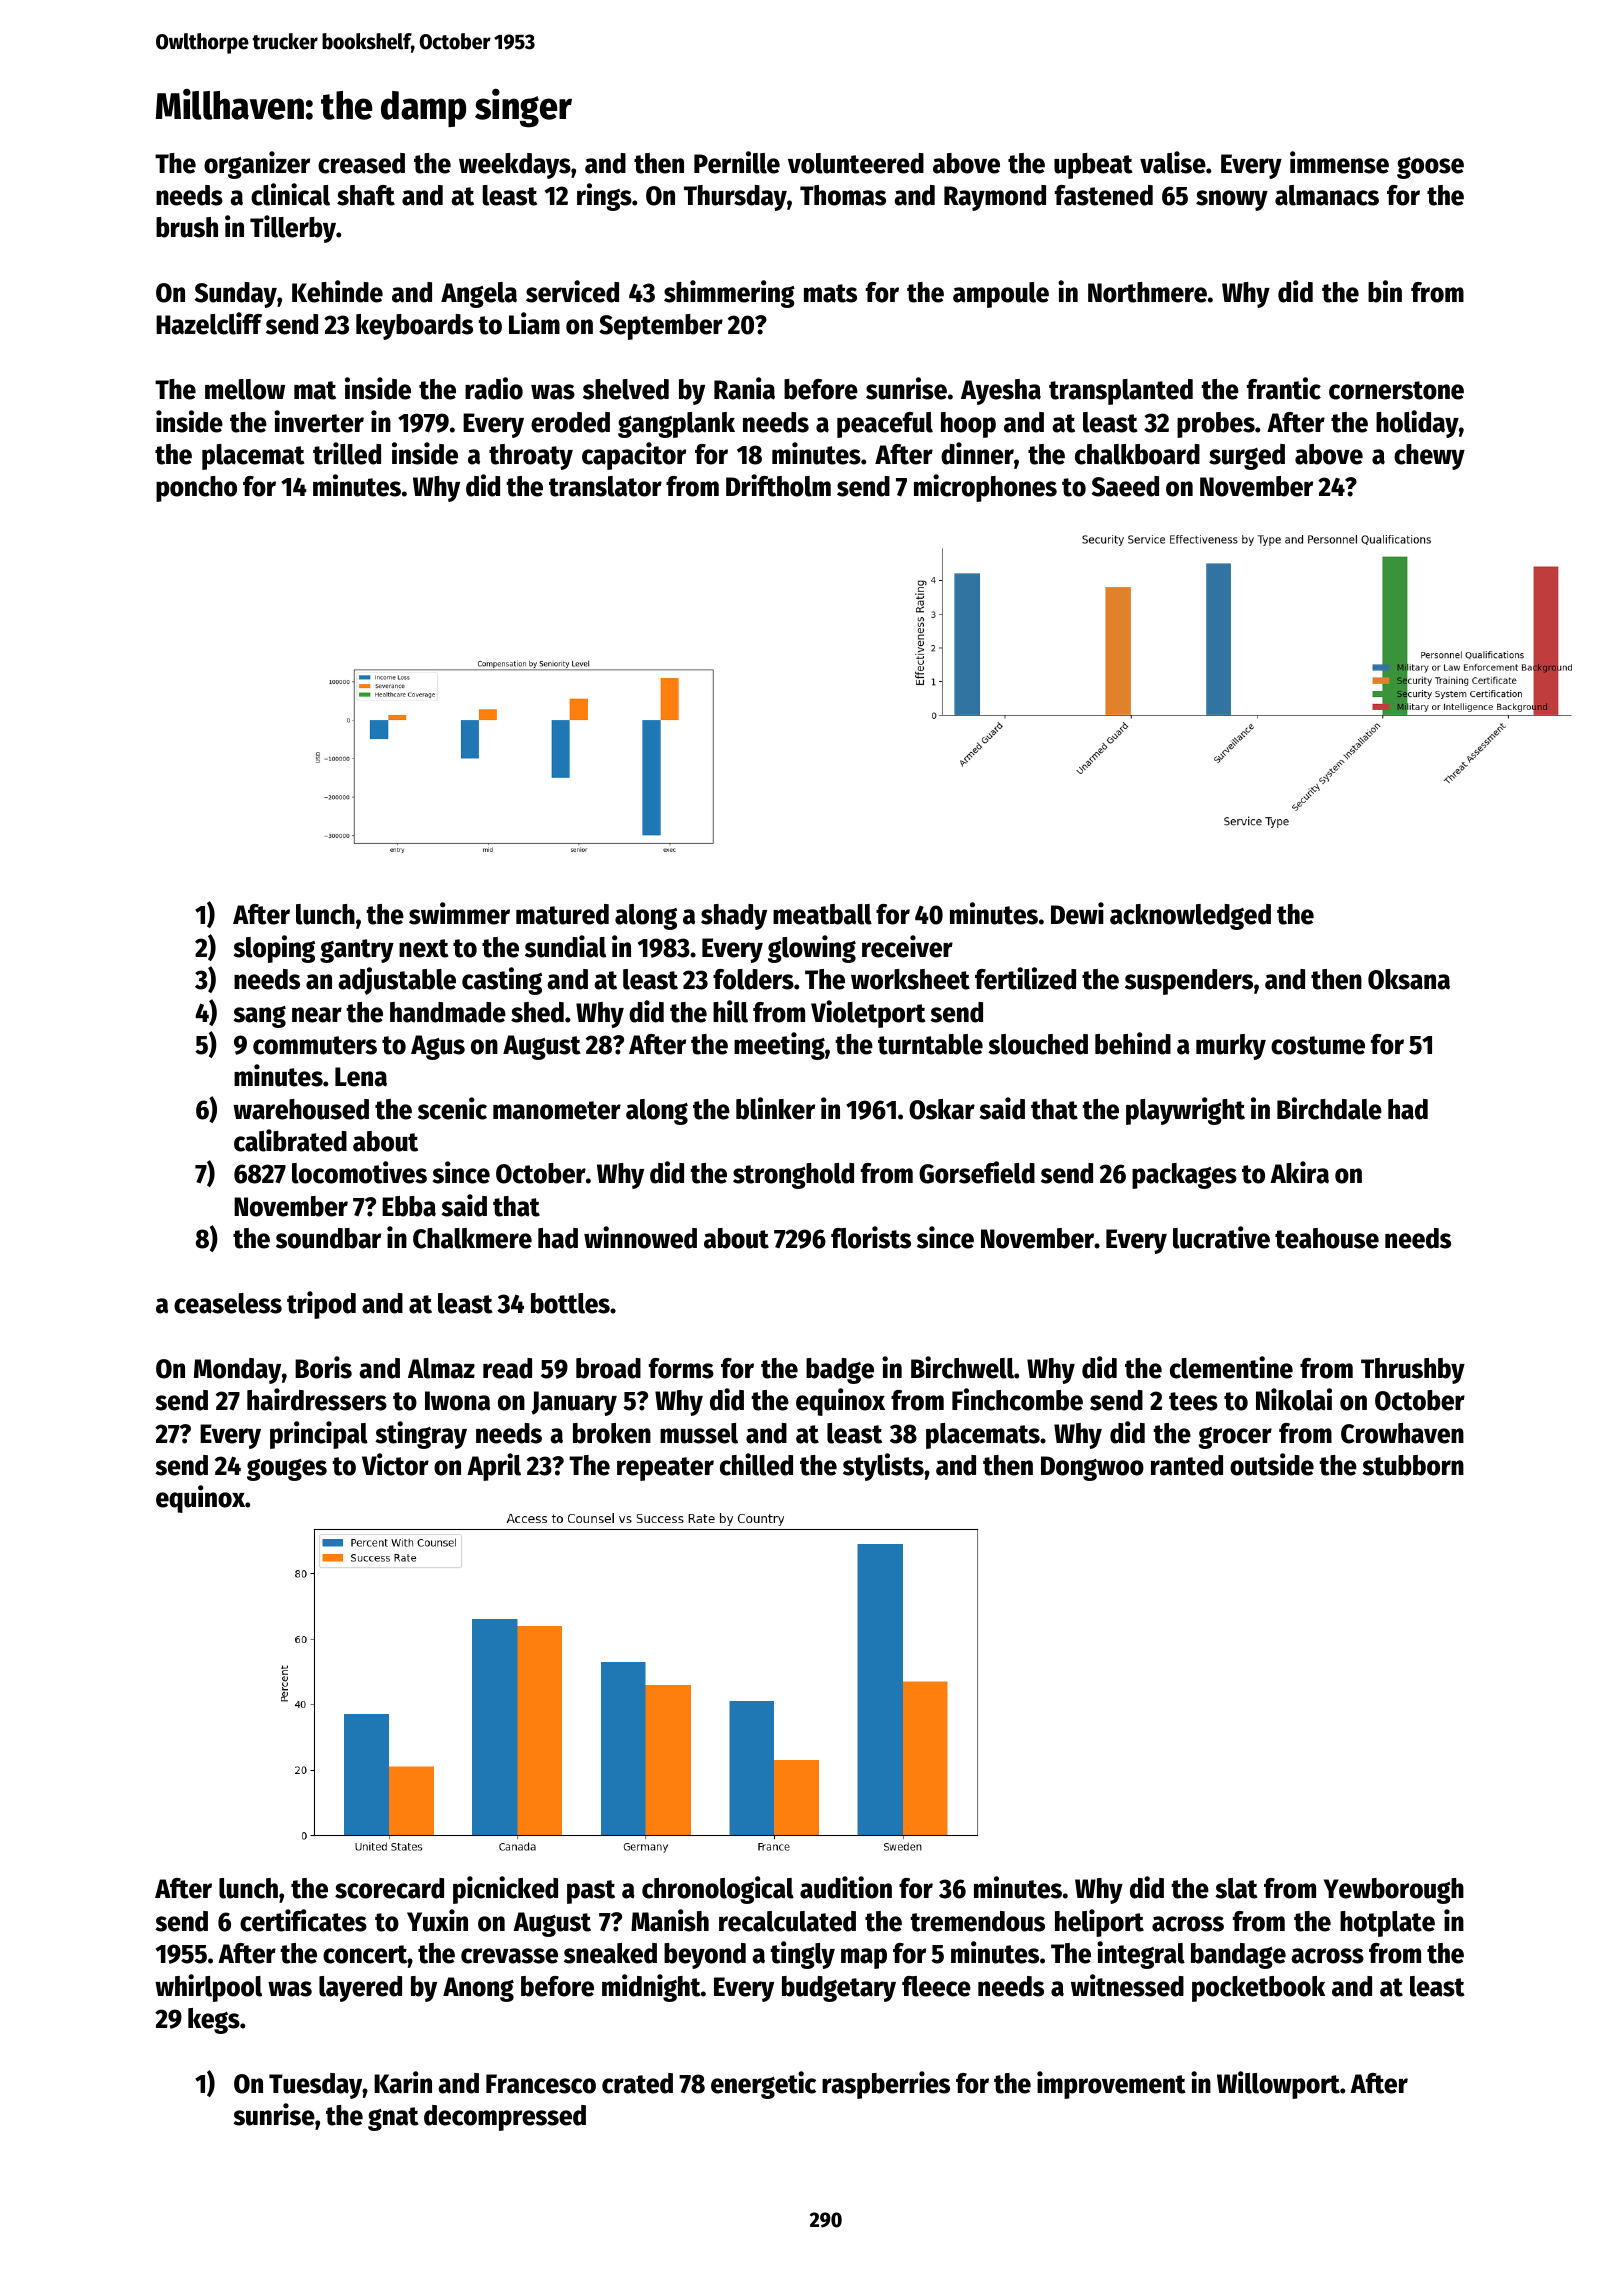 The height and width of the image is (2292, 1620). I want to click on poncho, so click(196, 489).
